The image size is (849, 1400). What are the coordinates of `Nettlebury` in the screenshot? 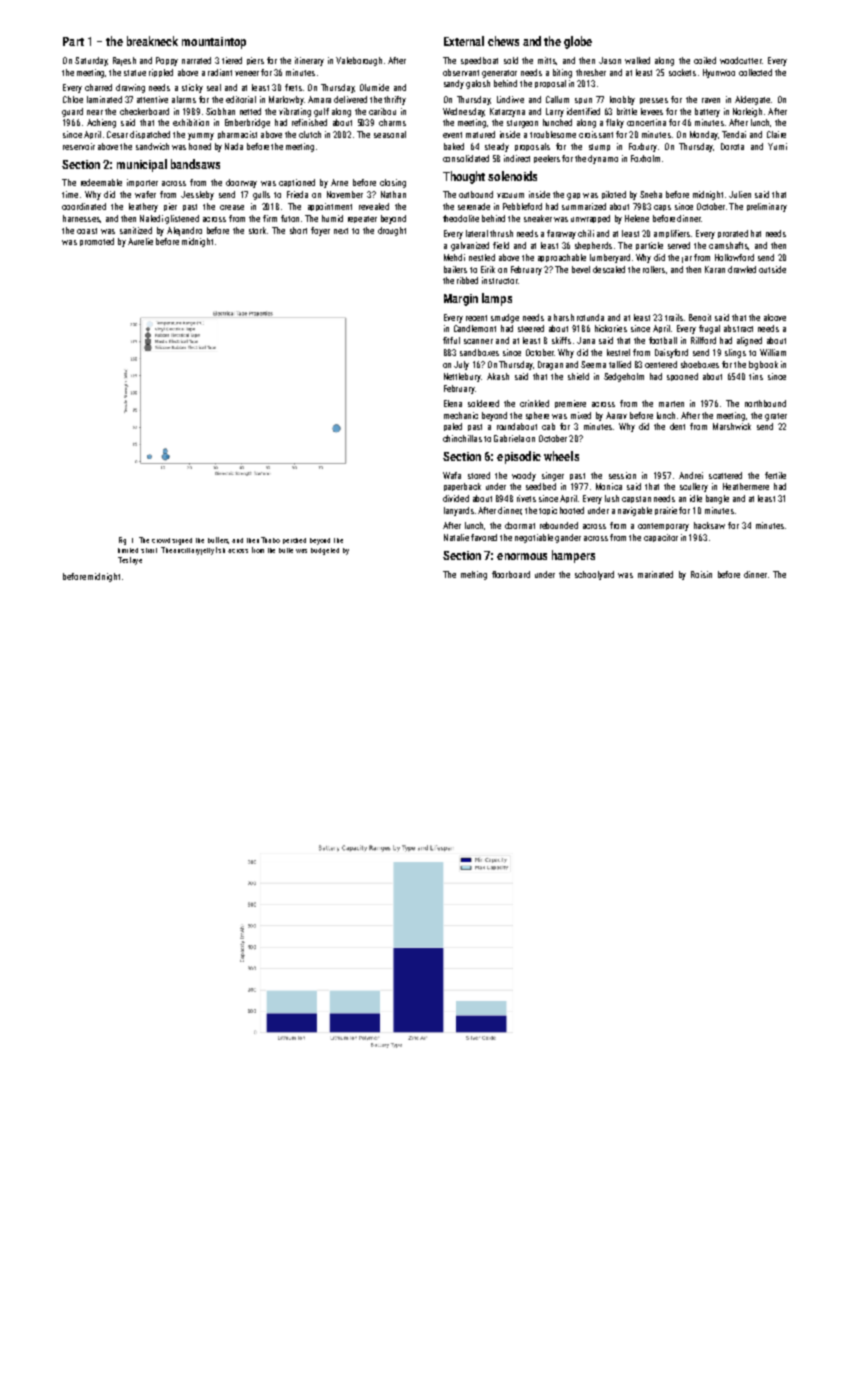 It's located at (462, 377).
